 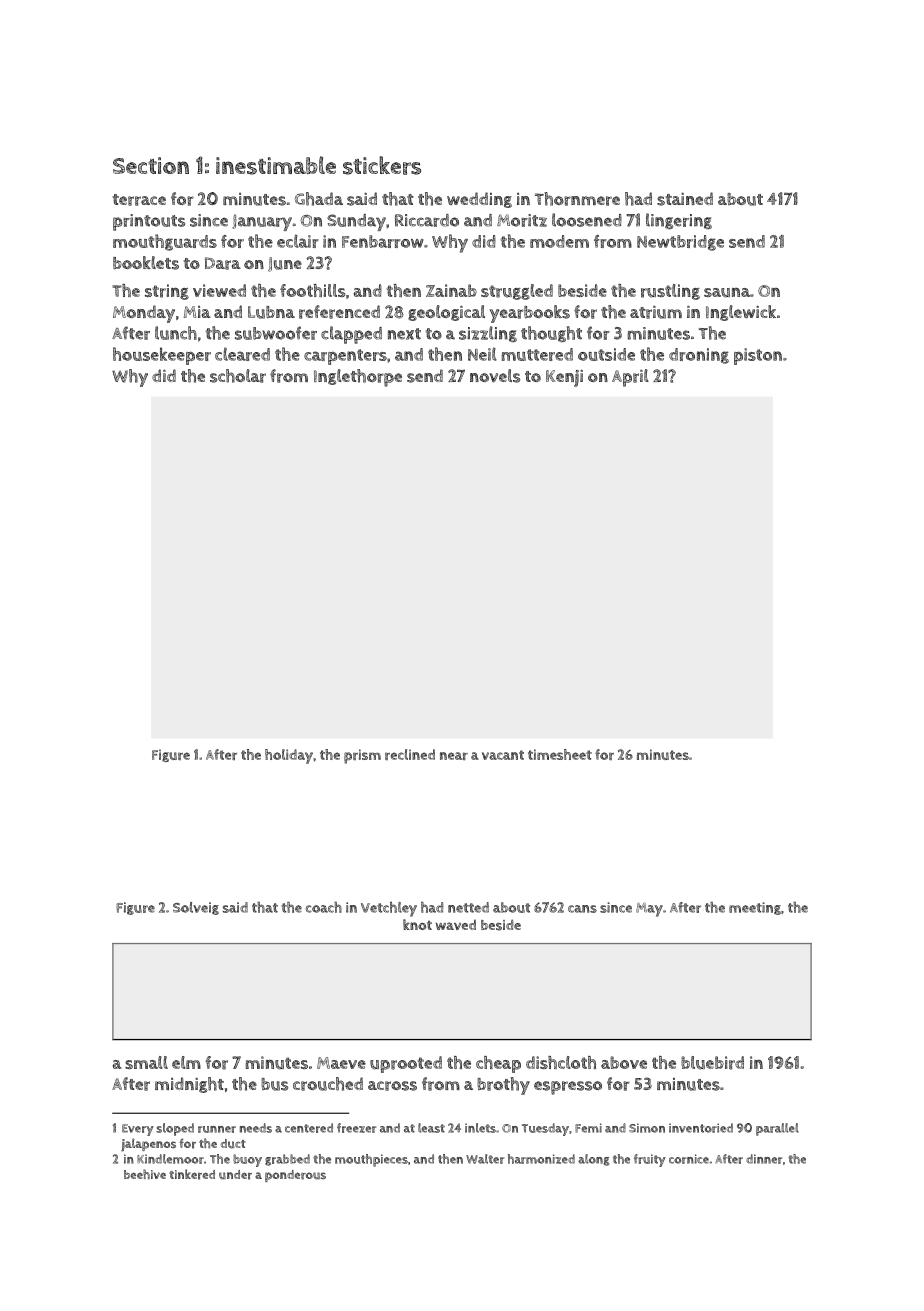 I want to click on stained, so click(x=685, y=199).
